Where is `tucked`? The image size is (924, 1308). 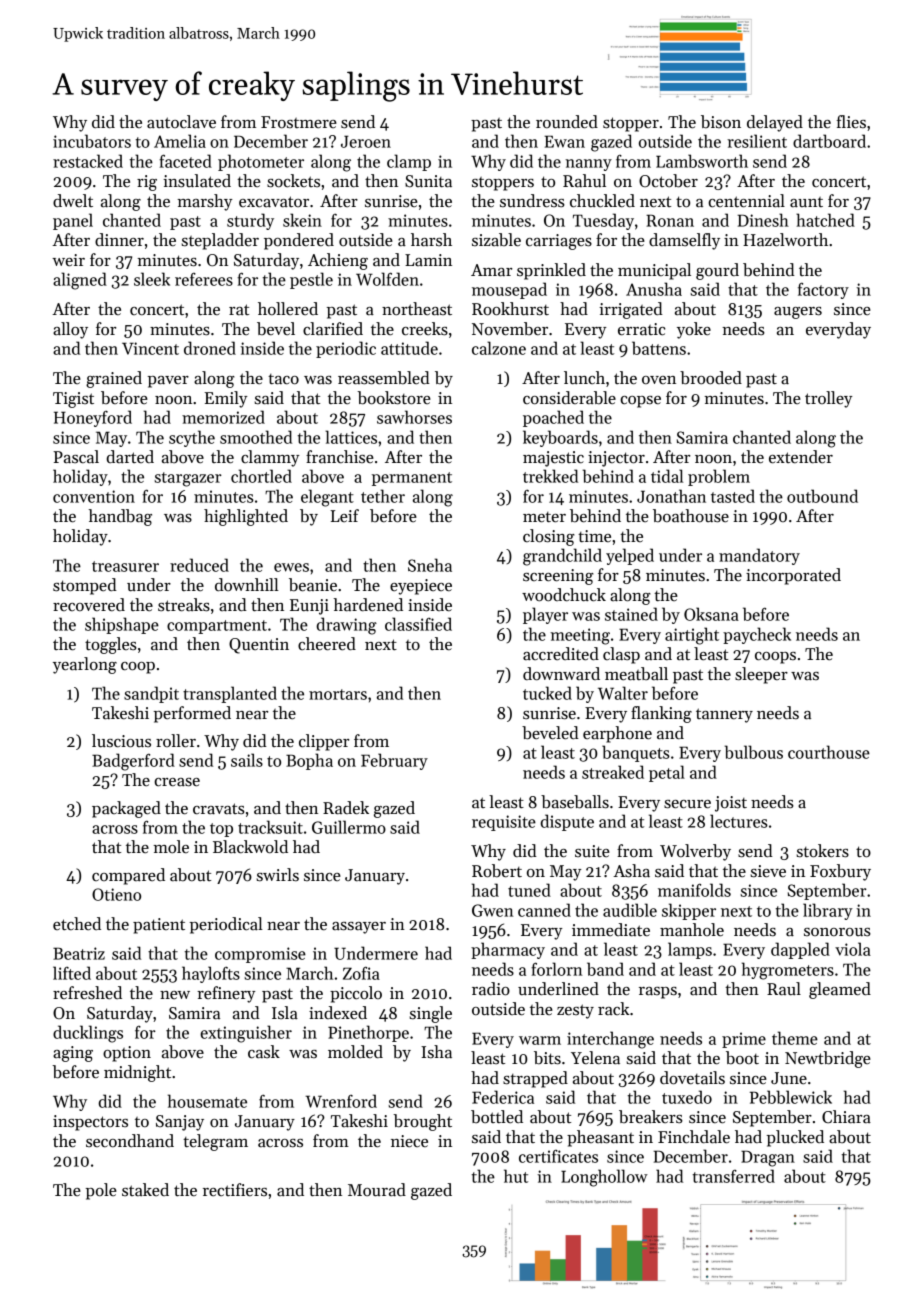 tucked is located at coordinates (547, 693).
